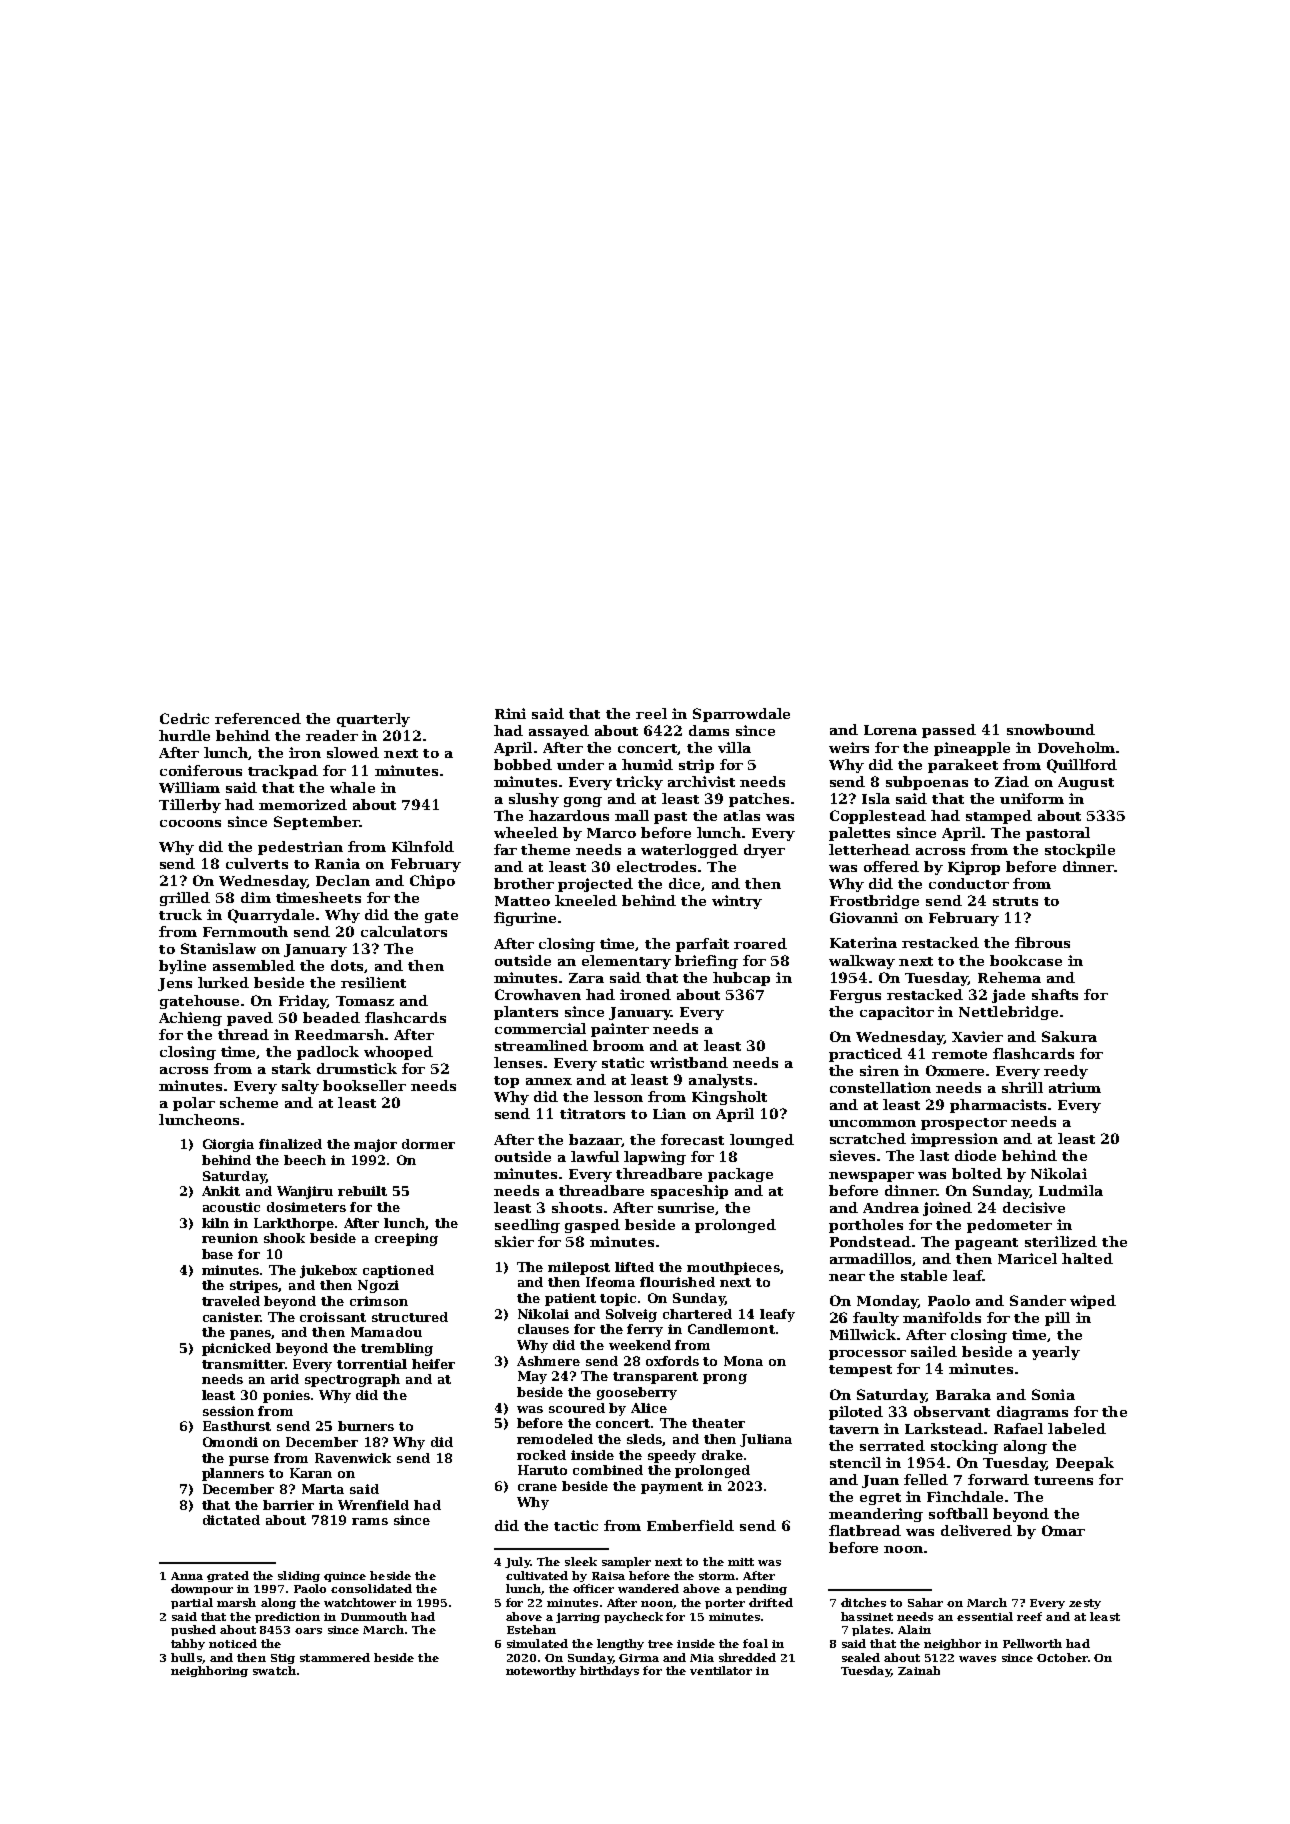  Describe the element at coordinates (651, 713) in the image. I see `reel` at that location.
